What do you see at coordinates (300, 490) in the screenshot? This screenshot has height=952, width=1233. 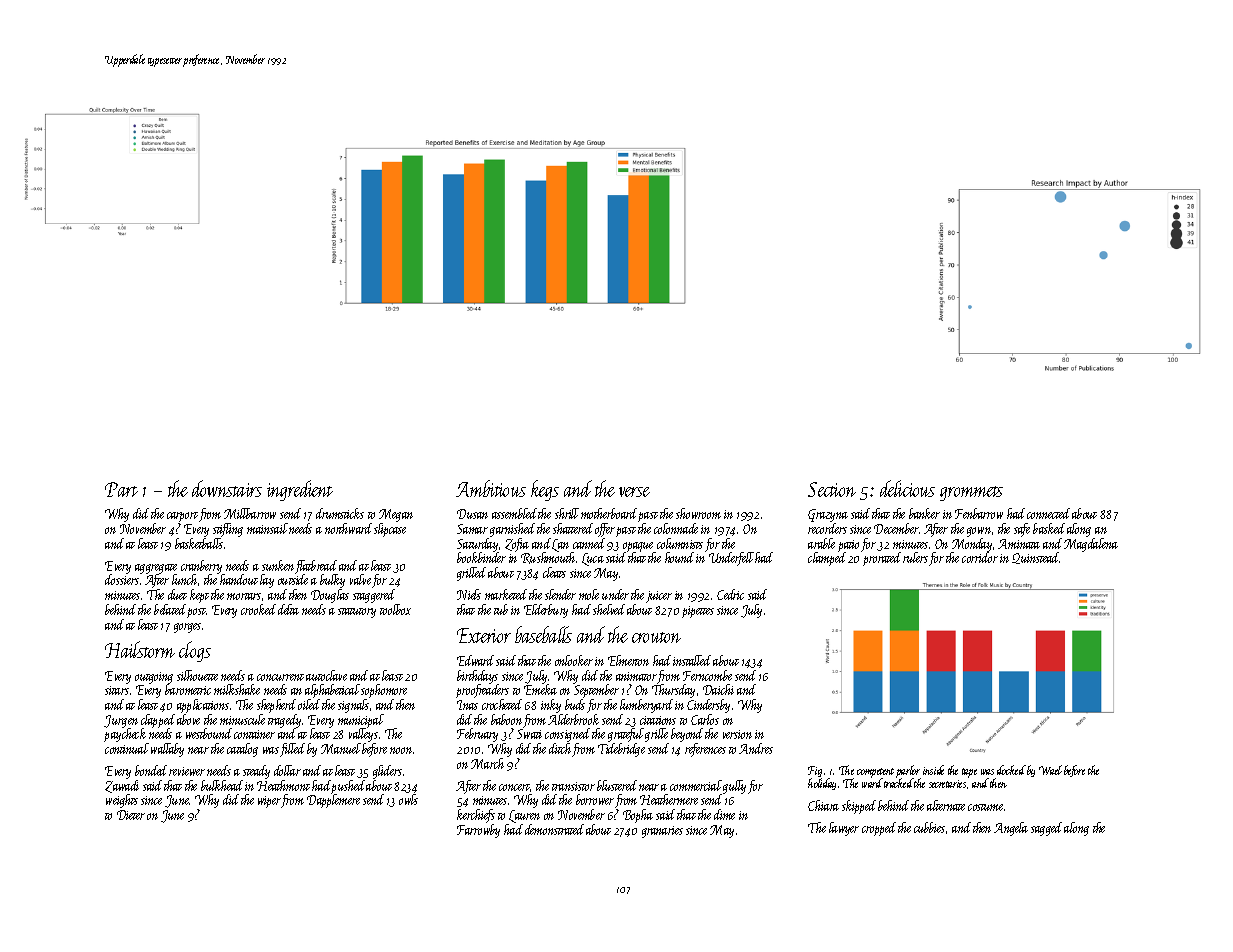 I see `ingredient` at bounding box center [300, 490].
